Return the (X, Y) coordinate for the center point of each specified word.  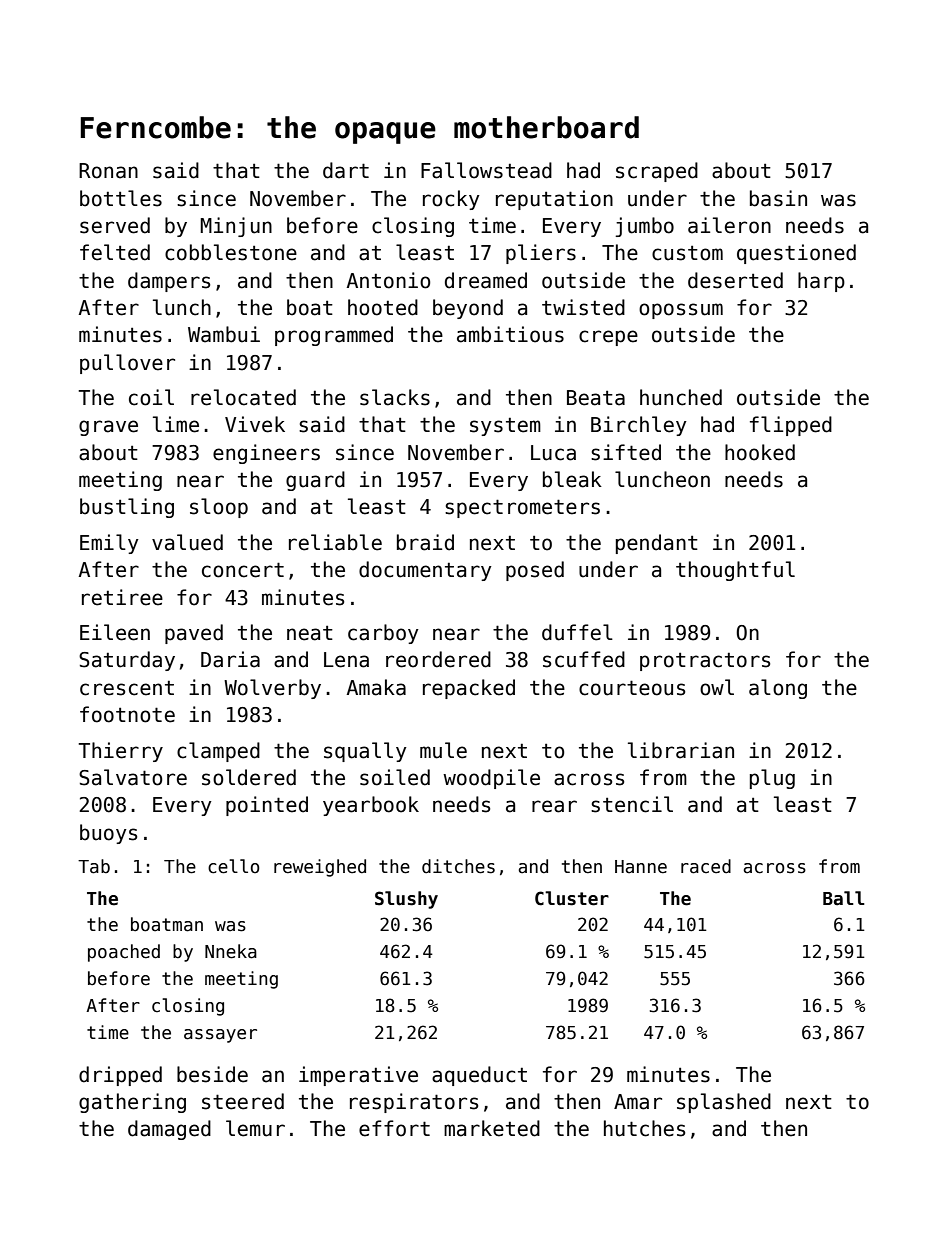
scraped (657, 172)
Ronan (108, 171)
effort (394, 1128)
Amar (638, 1102)
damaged (169, 1130)
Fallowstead (486, 170)
